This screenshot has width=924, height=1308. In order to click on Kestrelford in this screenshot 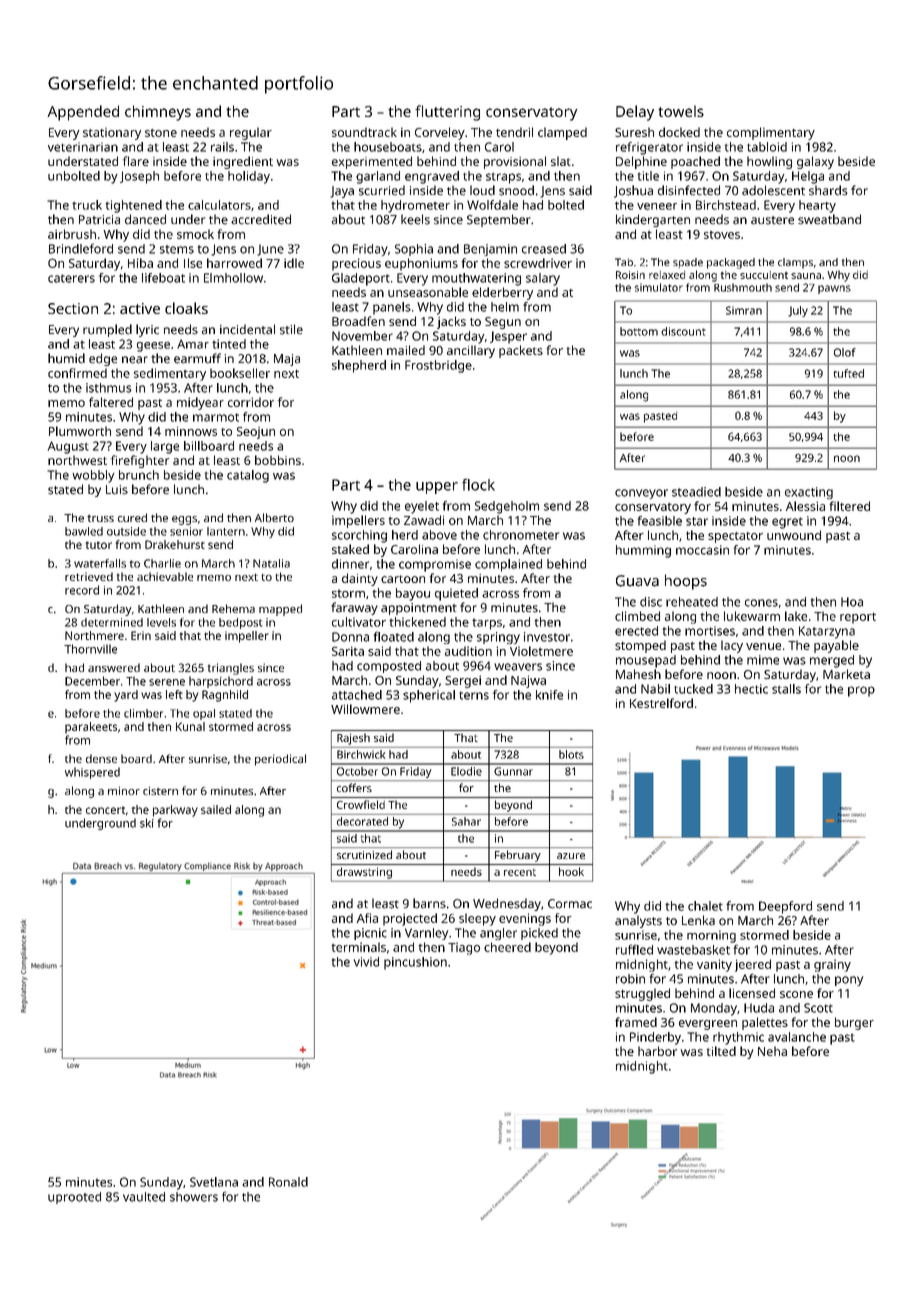, I will do `click(661, 703)`.
